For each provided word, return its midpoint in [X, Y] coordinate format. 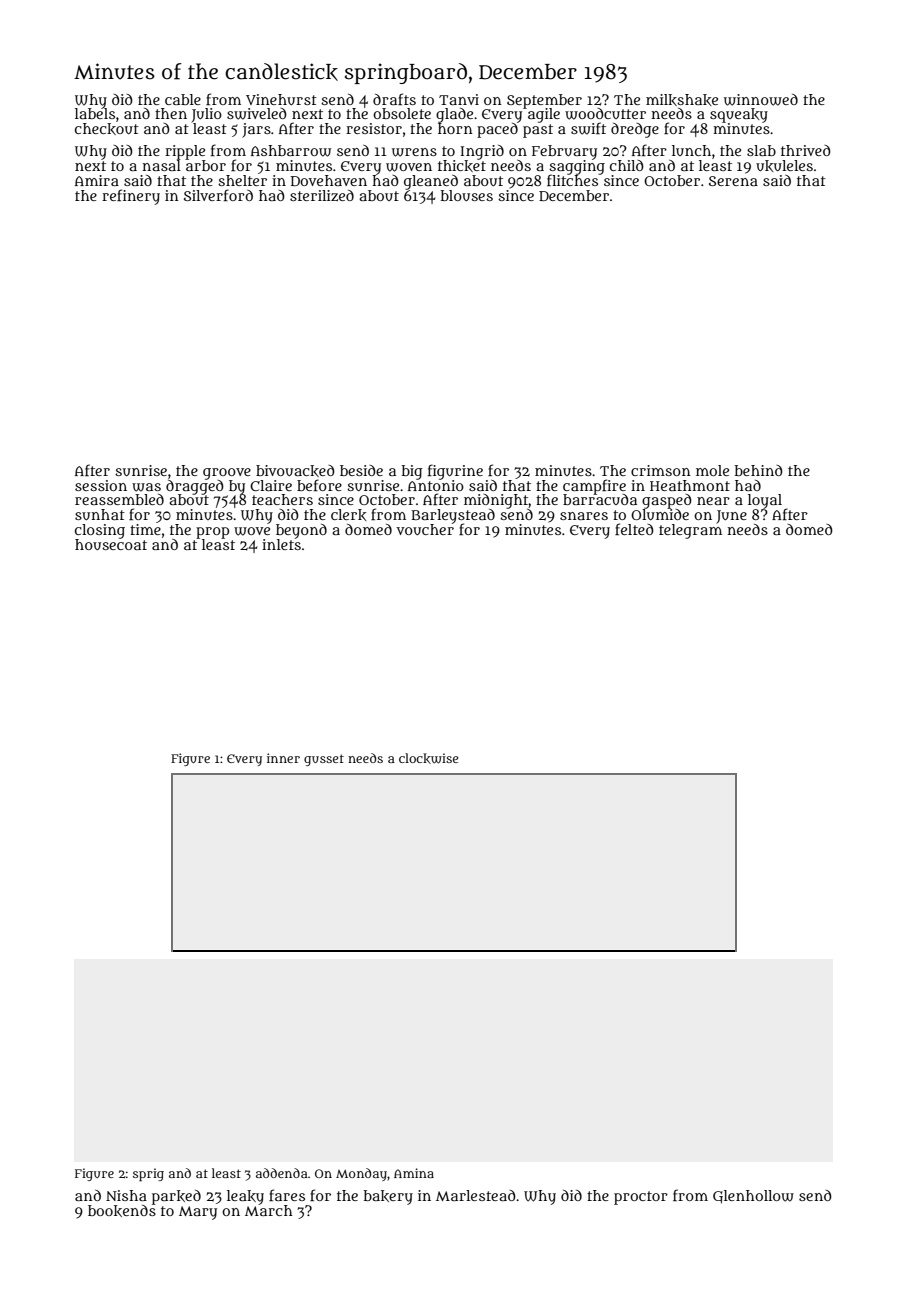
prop [212, 533]
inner [283, 758]
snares [584, 516]
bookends [122, 1210]
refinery [131, 197]
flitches [572, 180]
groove [227, 473]
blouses [467, 195]
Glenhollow [753, 1197]
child [627, 165]
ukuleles [784, 166]
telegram [690, 531]
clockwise [428, 758]
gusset [324, 760]
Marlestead [476, 1195]
